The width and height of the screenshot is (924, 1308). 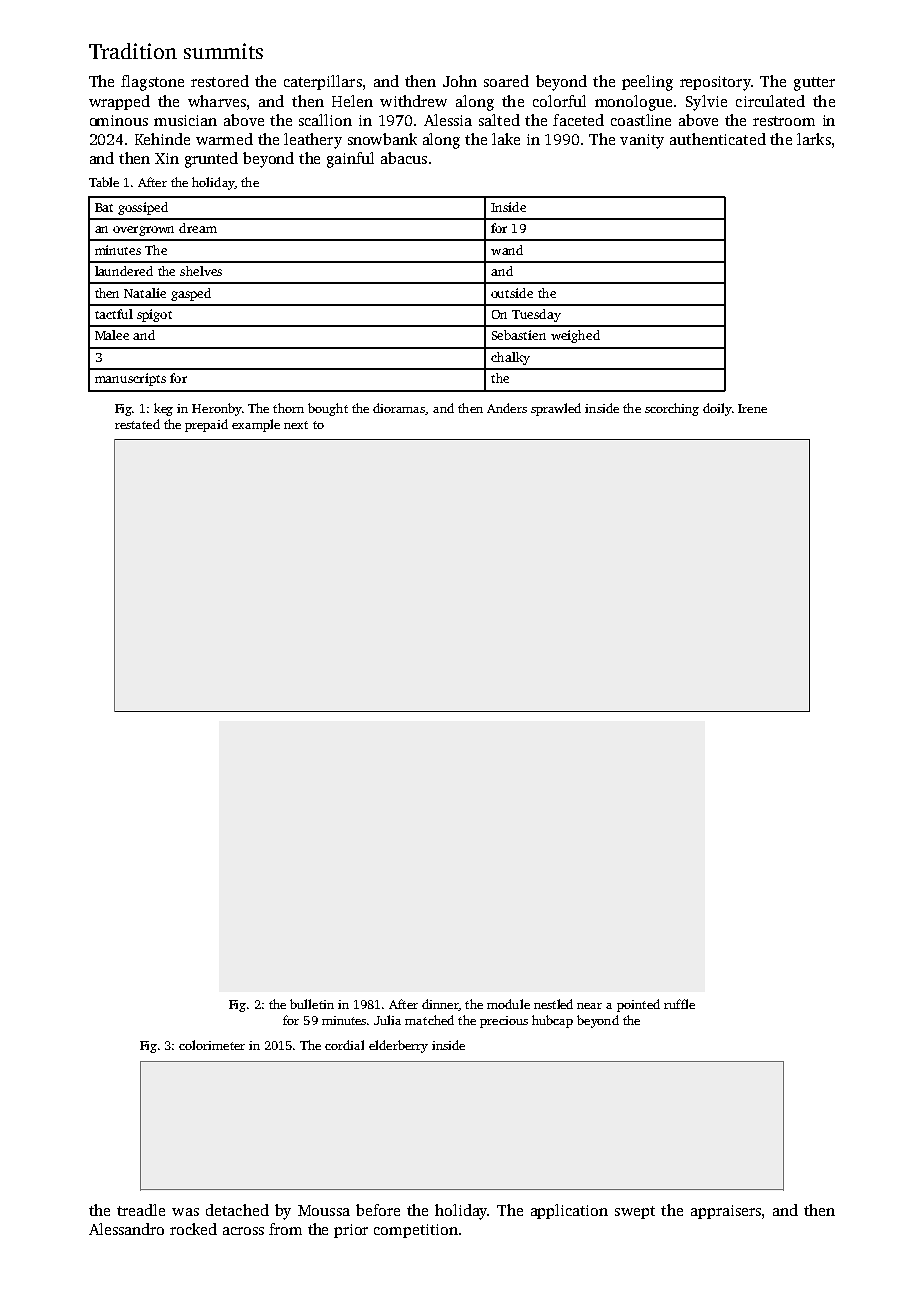 What do you see at coordinates (504, 1022) in the screenshot?
I see `precious` at bounding box center [504, 1022].
